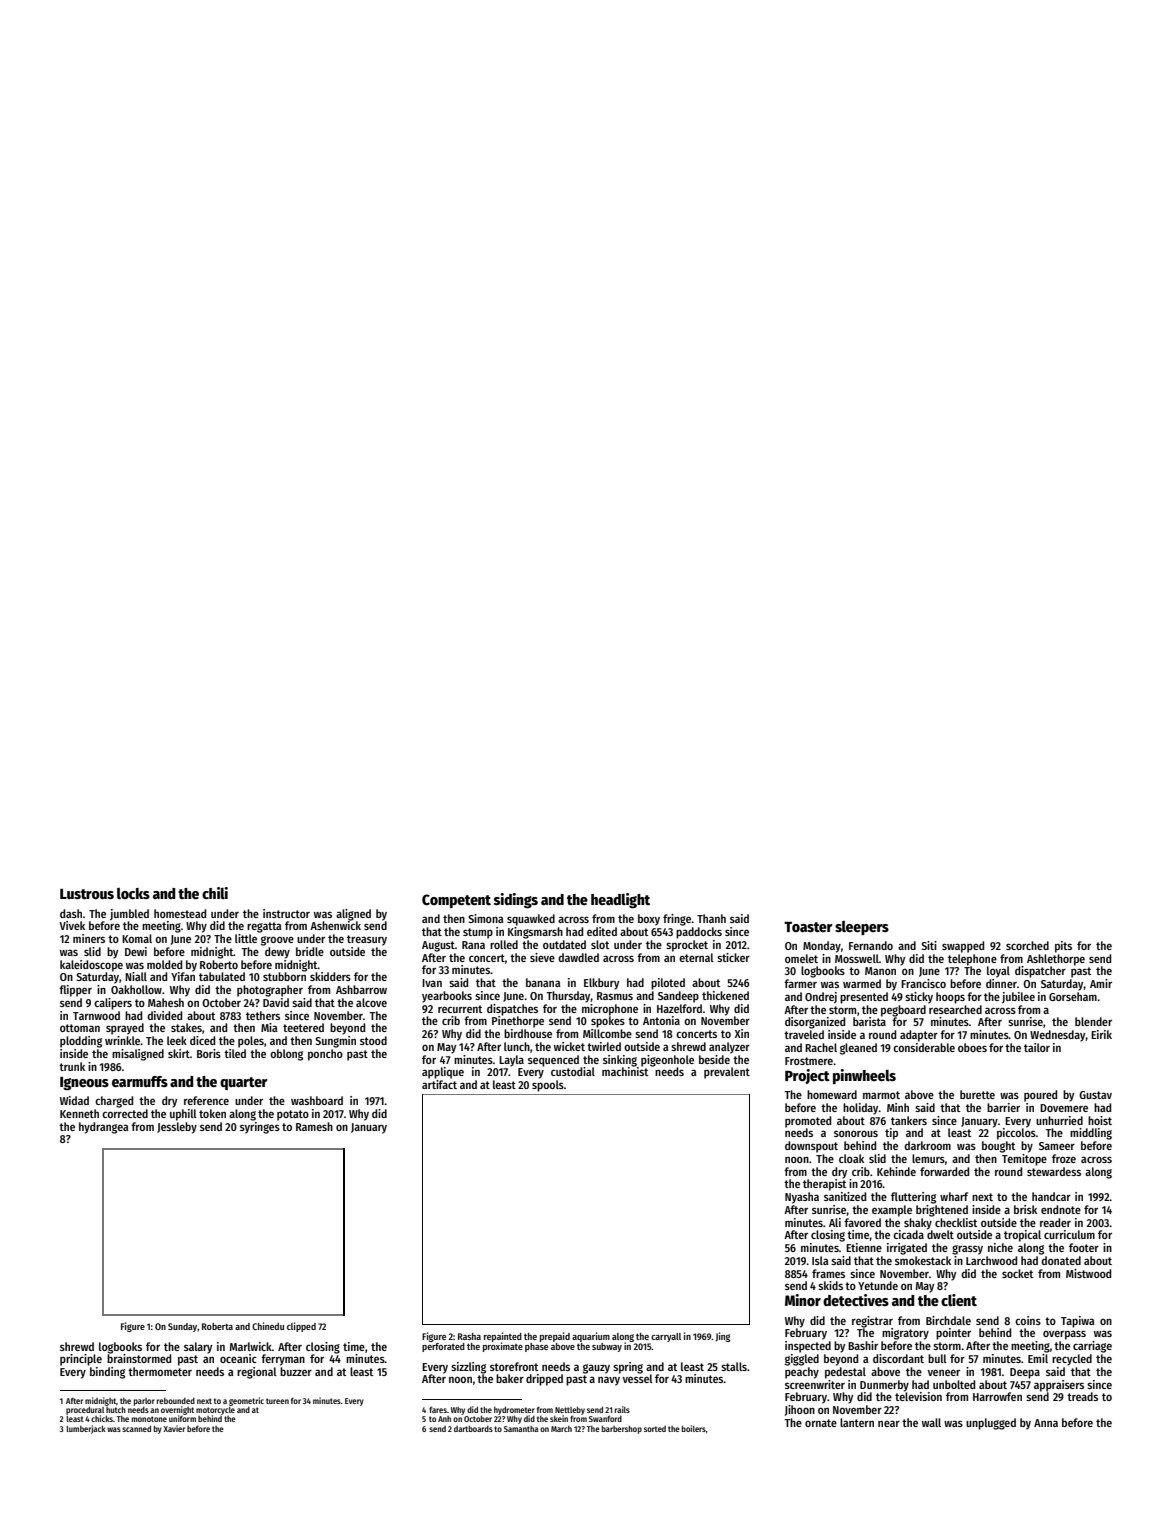  Describe the element at coordinates (1000, 1247) in the image. I see `niche` at that location.
